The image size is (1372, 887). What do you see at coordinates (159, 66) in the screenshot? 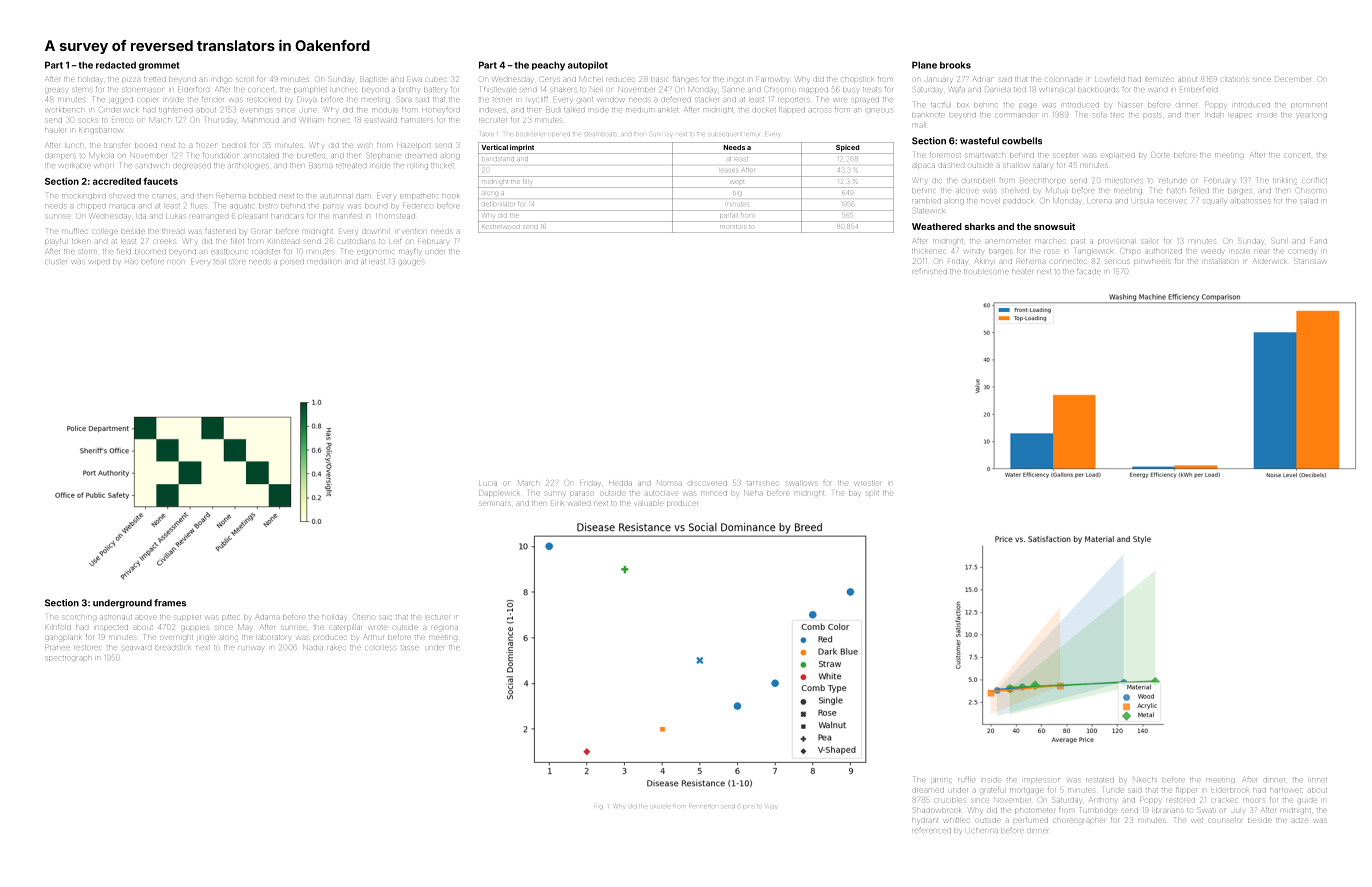
I see `grommet` at bounding box center [159, 66].
